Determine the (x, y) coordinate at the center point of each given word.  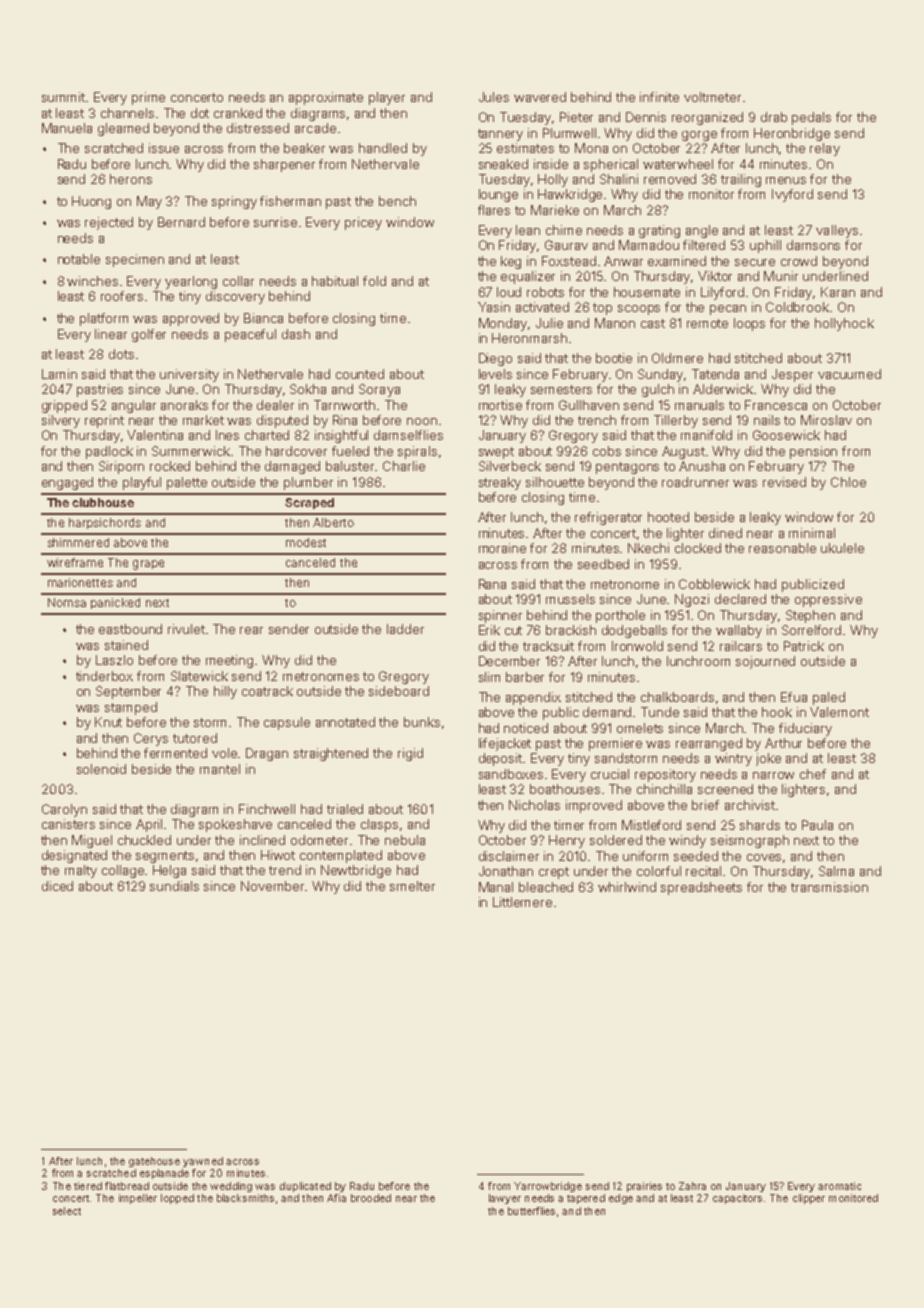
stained (126, 645)
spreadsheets (701, 888)
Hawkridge (570, 195)
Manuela (67, 128)
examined (677, 261)
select (67, 1211)
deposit (500, 759)
